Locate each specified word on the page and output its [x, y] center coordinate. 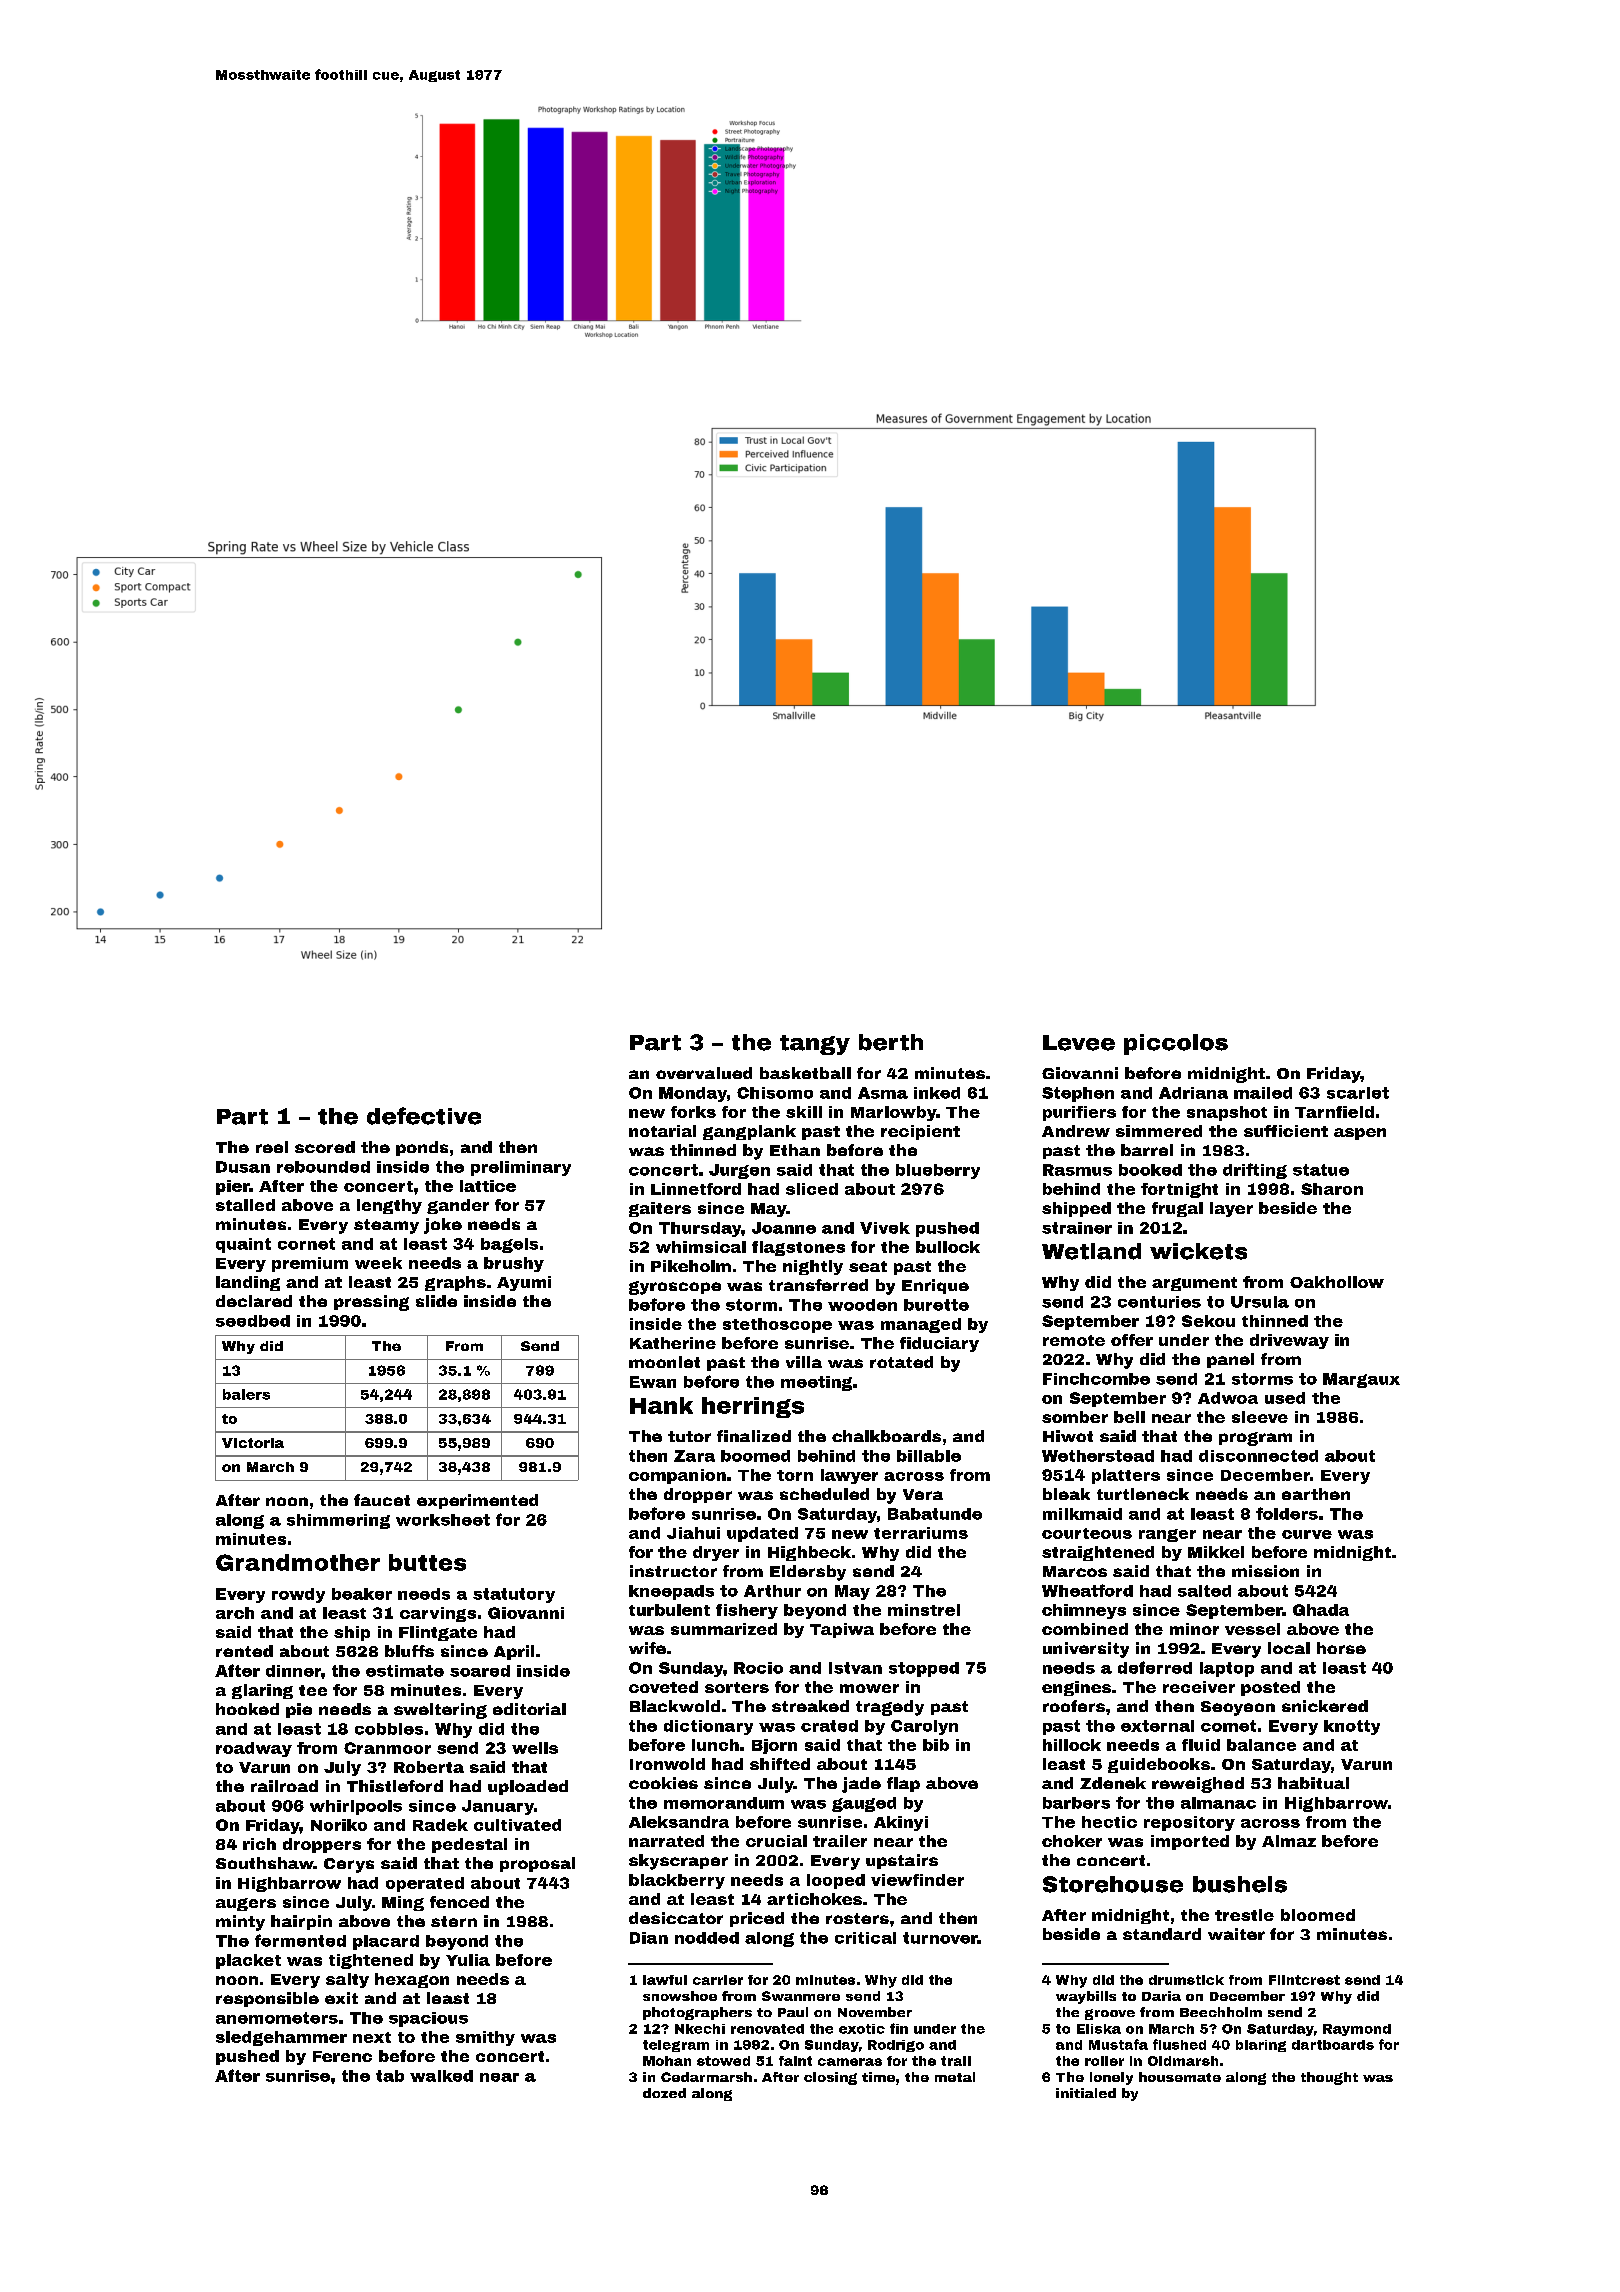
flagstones [798, 1248]
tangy [815, 1045]
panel [1230, 1360]
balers [246, 1394]
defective [424, 1116]
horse [1341, 1648]
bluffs [409, 1651]
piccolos [1176, 1044]
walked [441, 2076]
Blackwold [675, 1706]
